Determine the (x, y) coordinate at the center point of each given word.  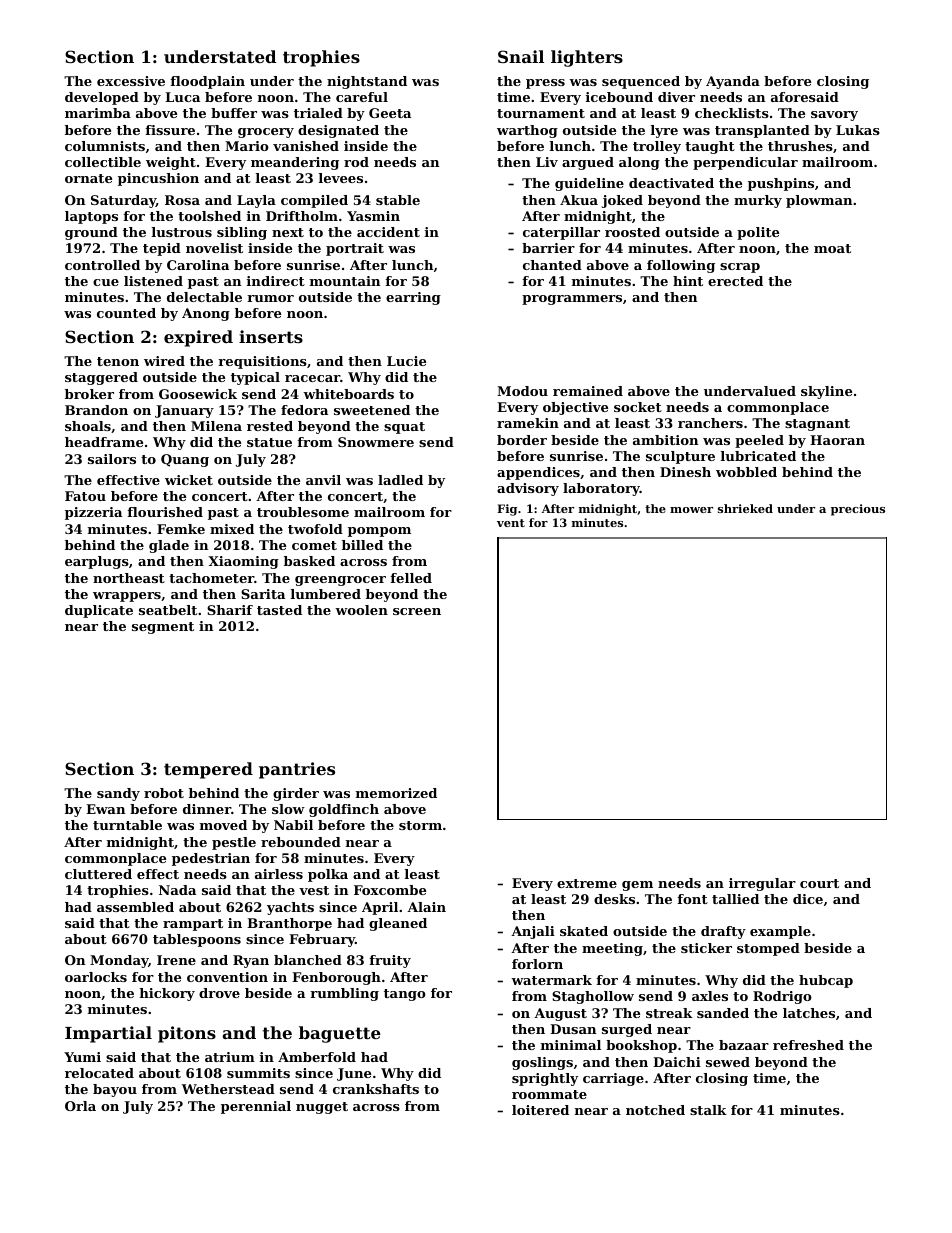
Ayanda (733, 82)
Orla (80, 1106)
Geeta (390, 113)
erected (735, 281)
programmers (572, 300)
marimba (98, 113)
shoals (88, 426)
